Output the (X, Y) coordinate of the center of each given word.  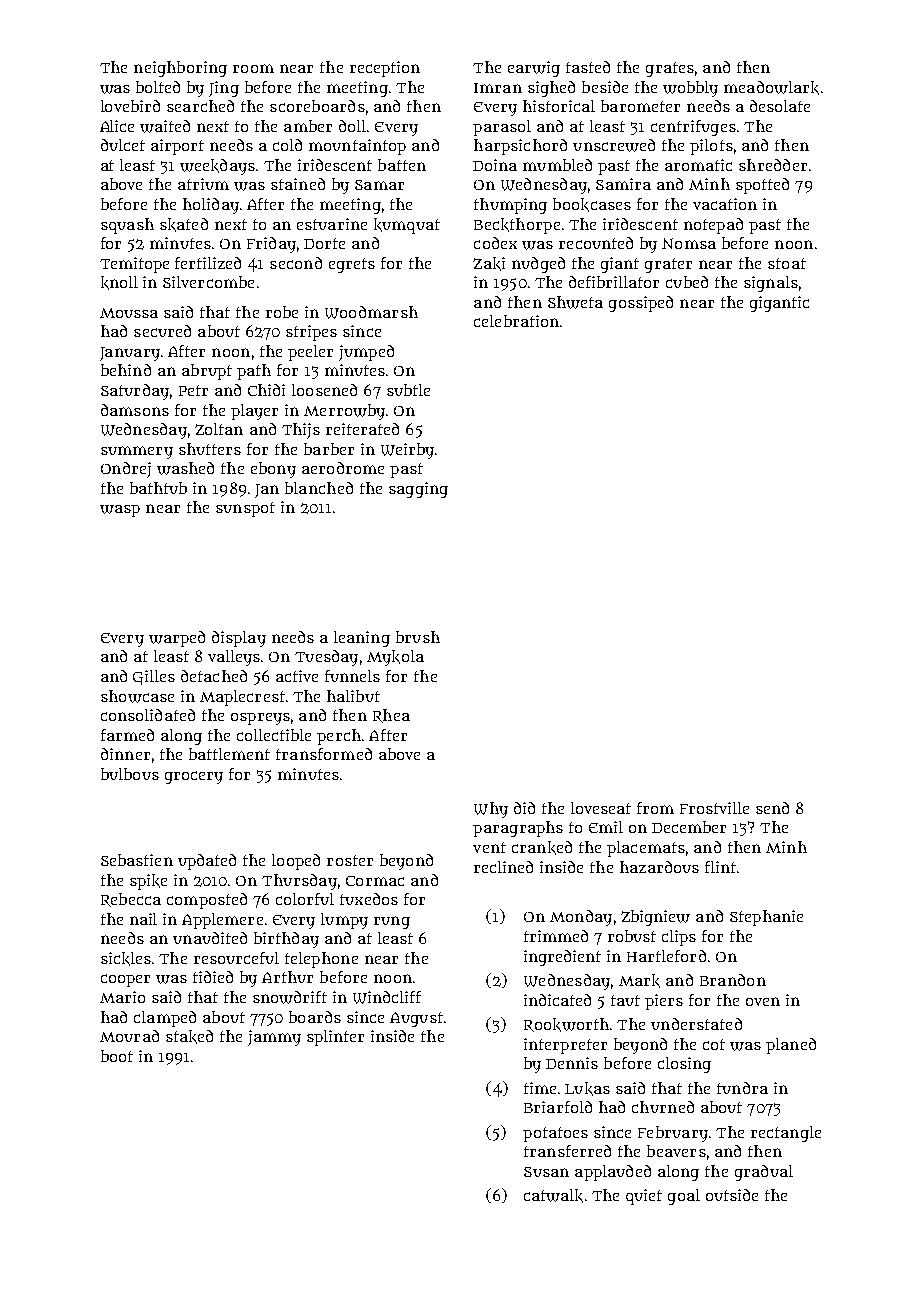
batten (402, 165)
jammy (274, 1038)
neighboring (180, 69)
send (772, 808)
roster (350, 860)
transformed (324, 754)
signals (771, 284)
